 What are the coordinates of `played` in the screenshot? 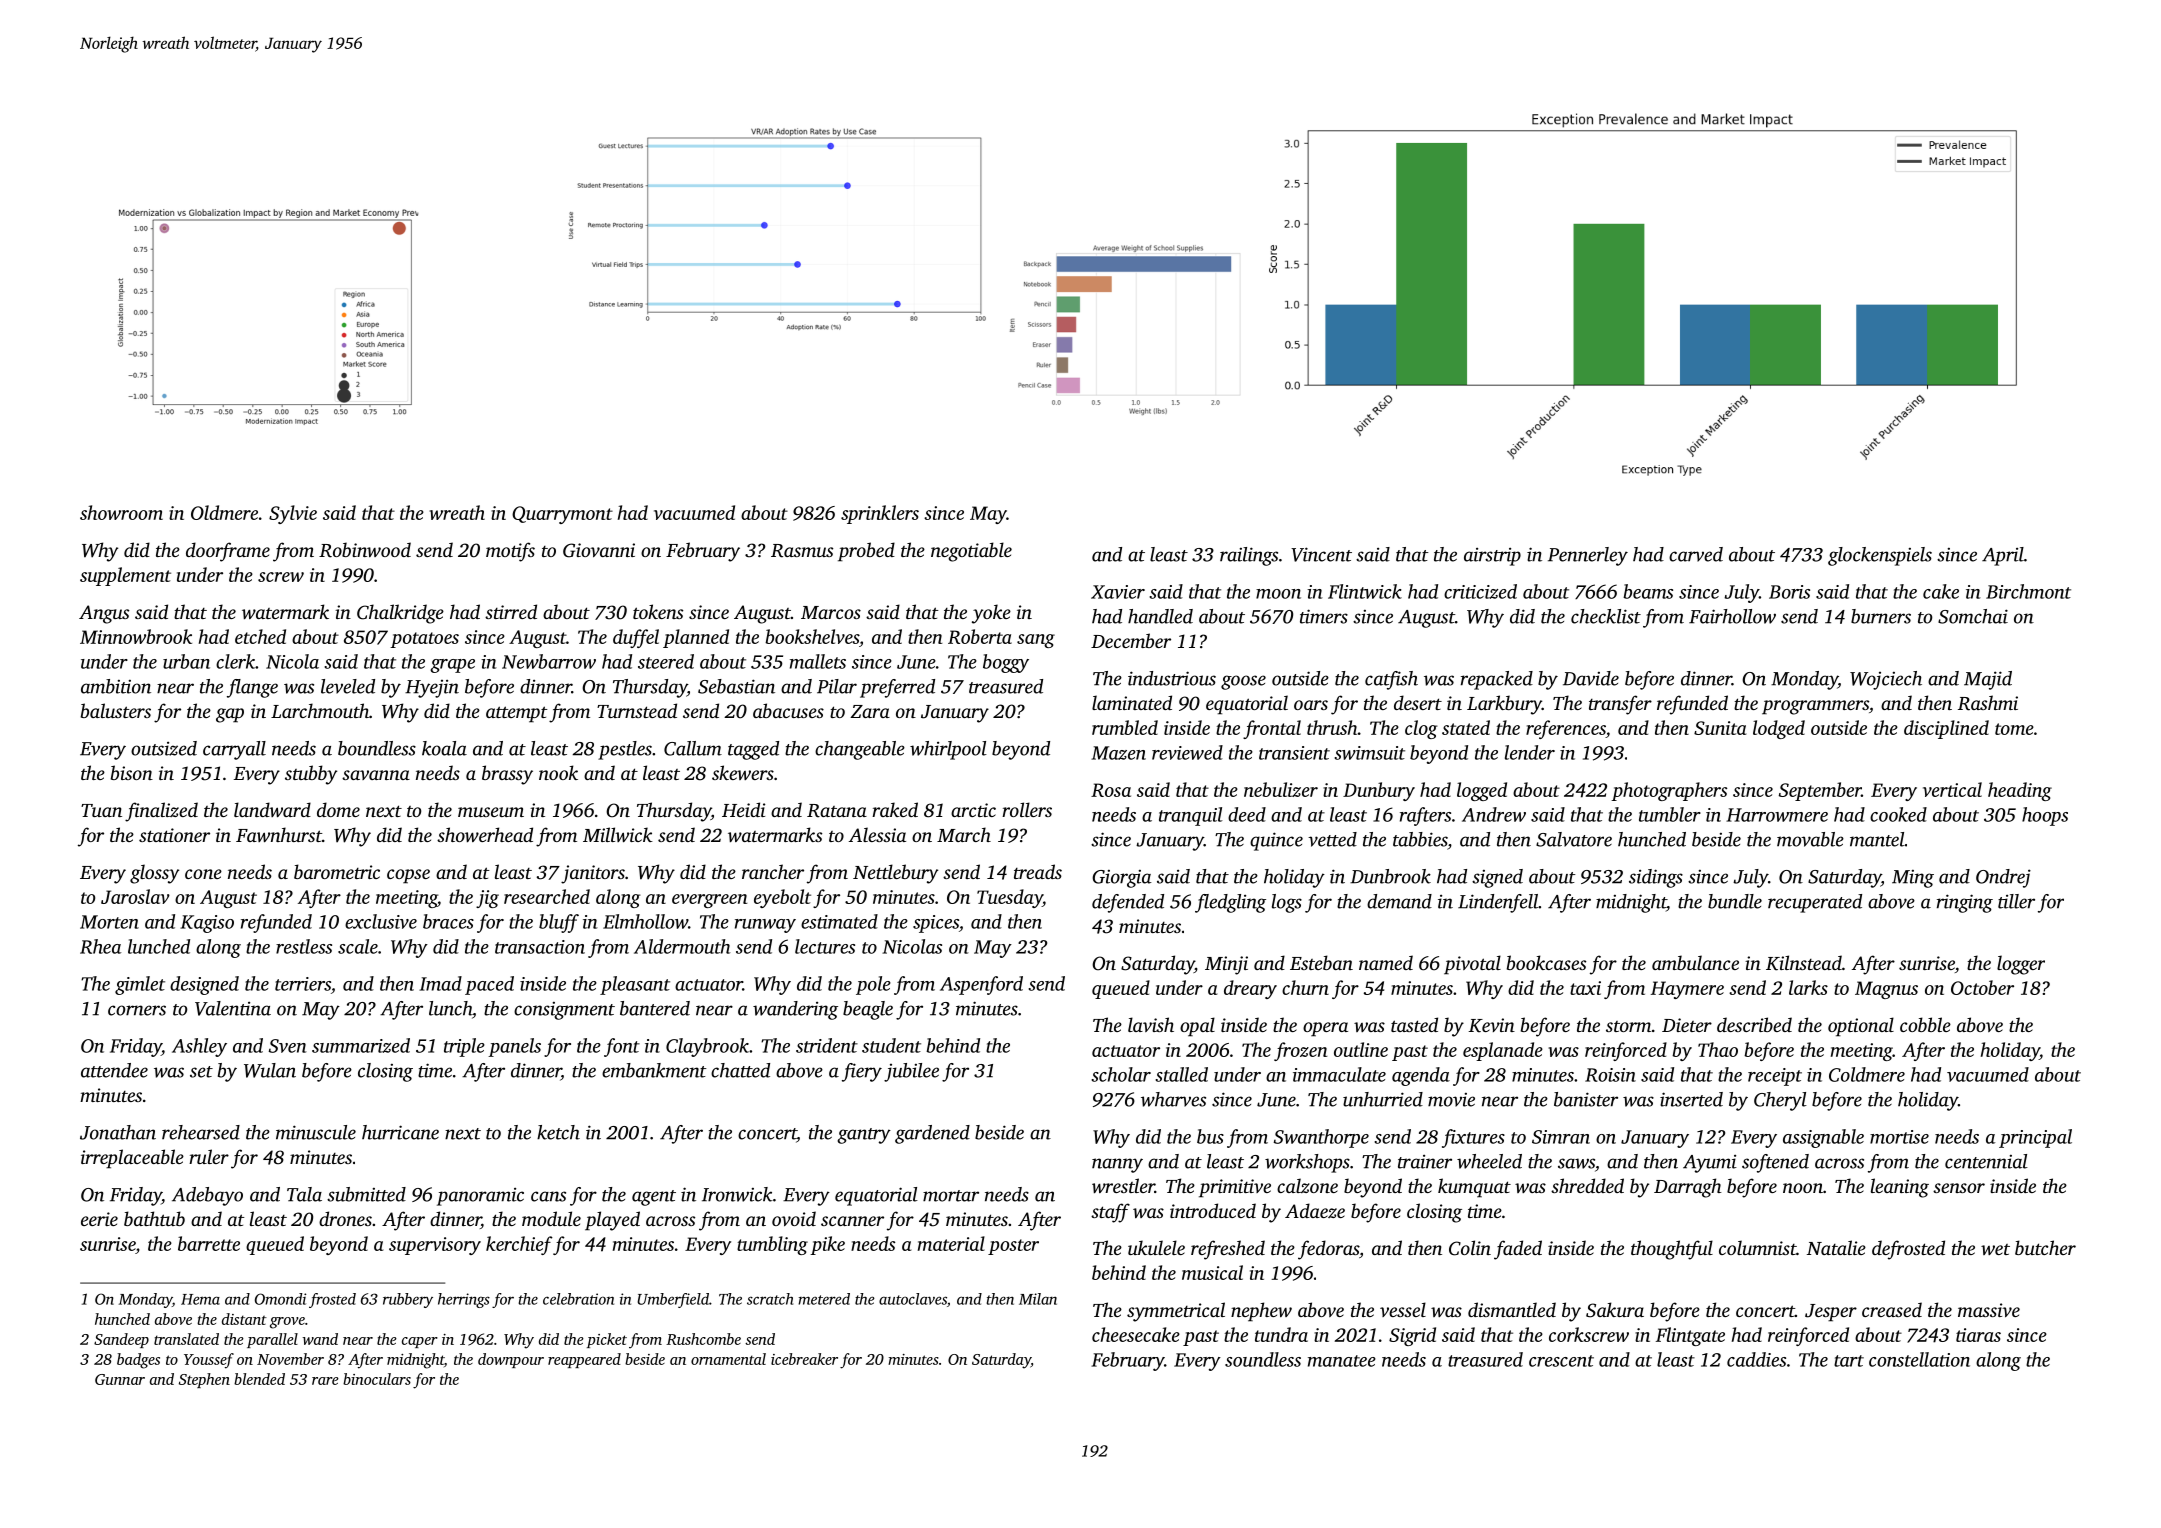 It's located at (612, 1221).
